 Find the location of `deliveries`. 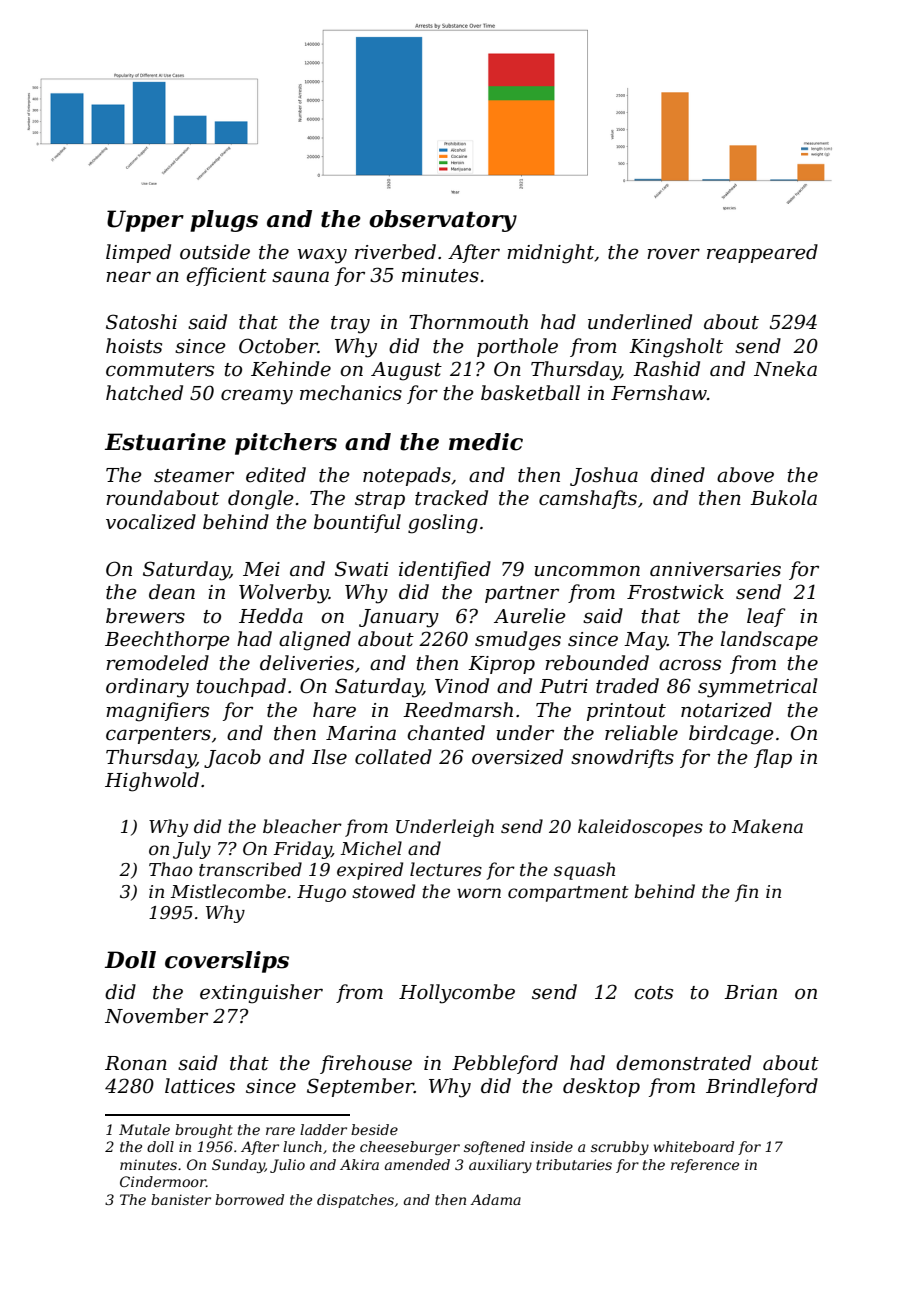

deliveries is located at coordinates (307, 663).
